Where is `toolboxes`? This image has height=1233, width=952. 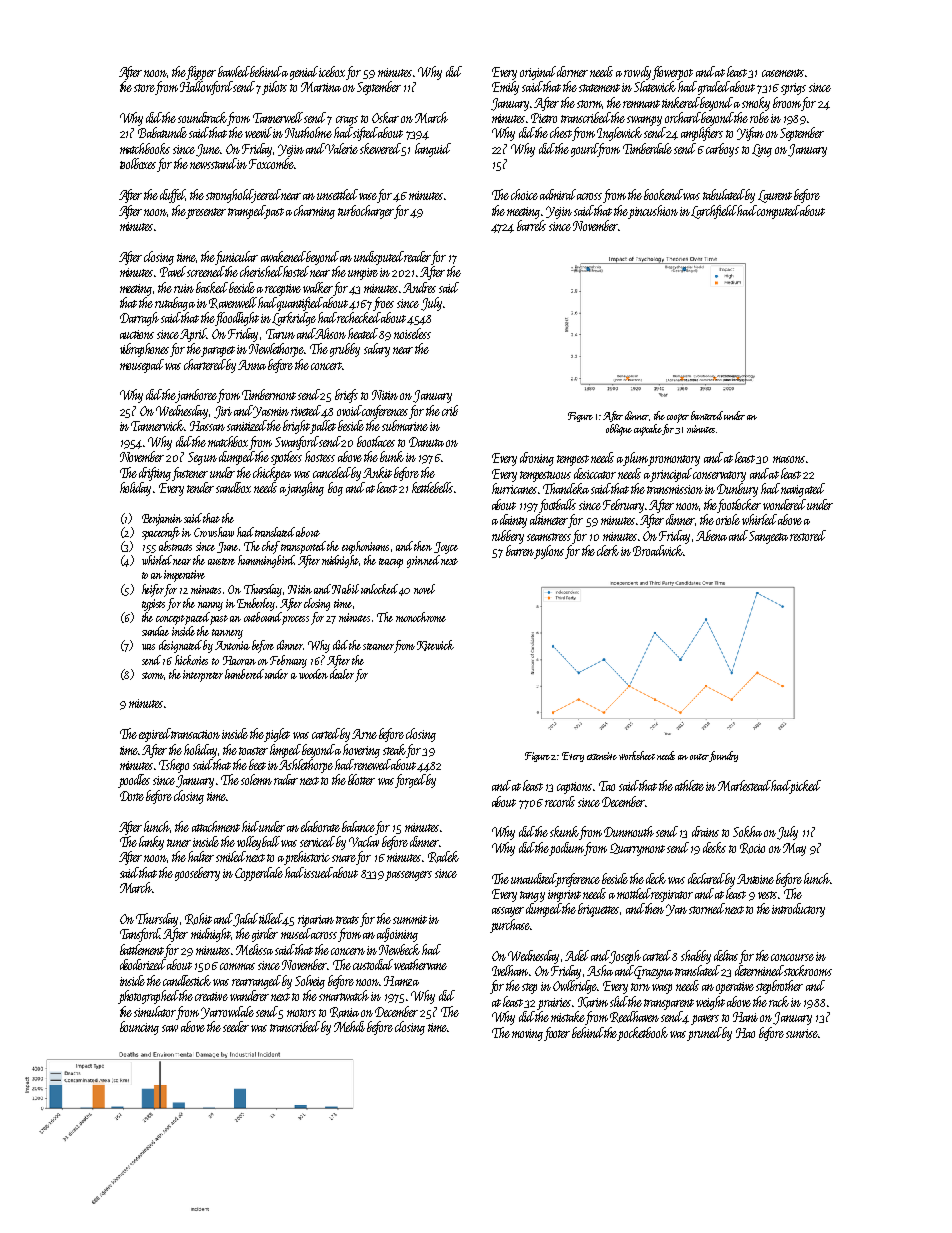
toolboxes is located at coordinates (138, 163).
